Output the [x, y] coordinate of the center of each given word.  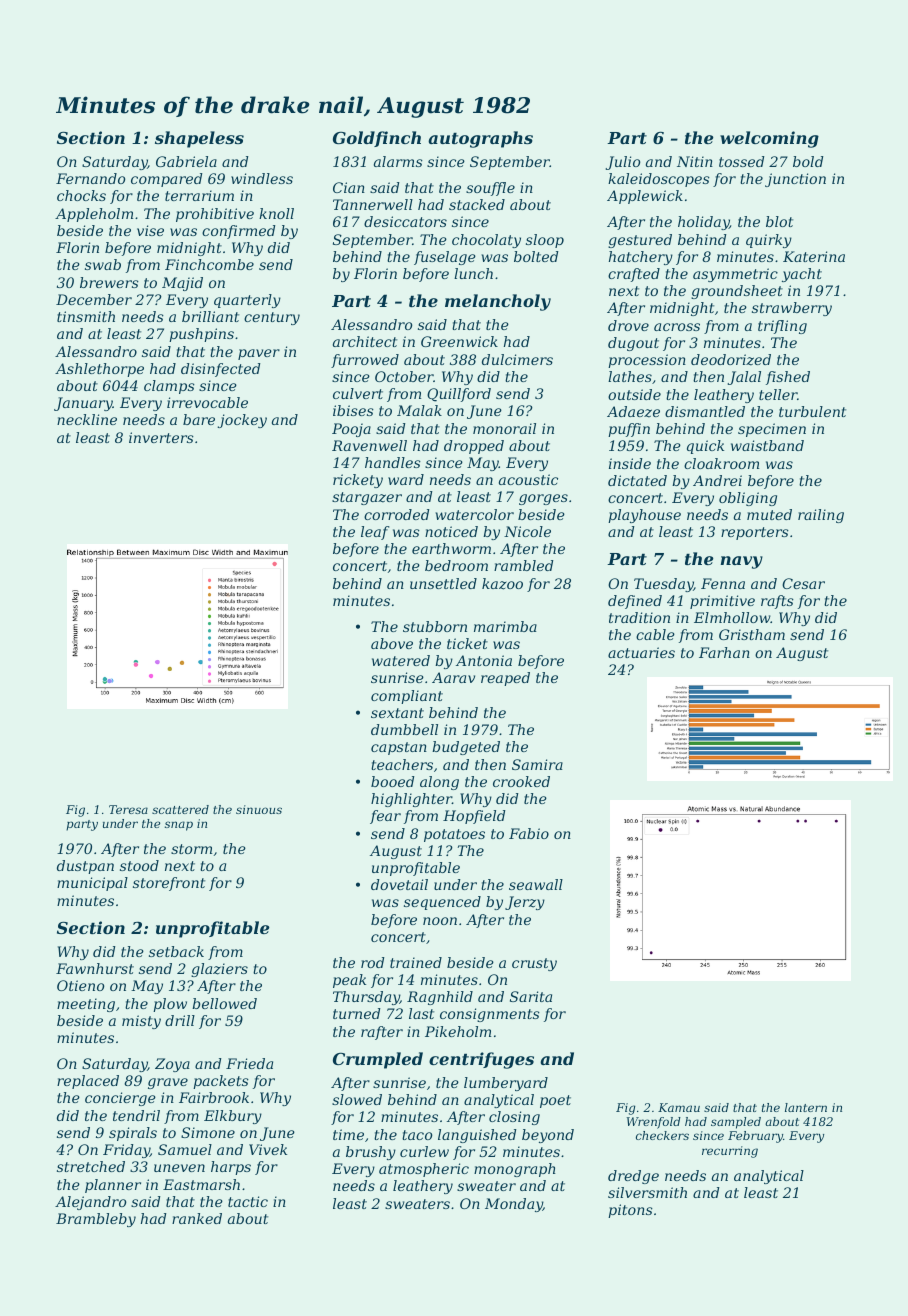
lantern [806, 1107]
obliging [748, 499]
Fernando [90, 178]
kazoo [502, 584]
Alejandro [90, 1203]
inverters [161, 437]
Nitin [695, 161]
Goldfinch [377, 139]
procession [647, 361]
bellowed [224, 1003]
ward [406, 479]
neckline [87, 419]
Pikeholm [458, 1031]
